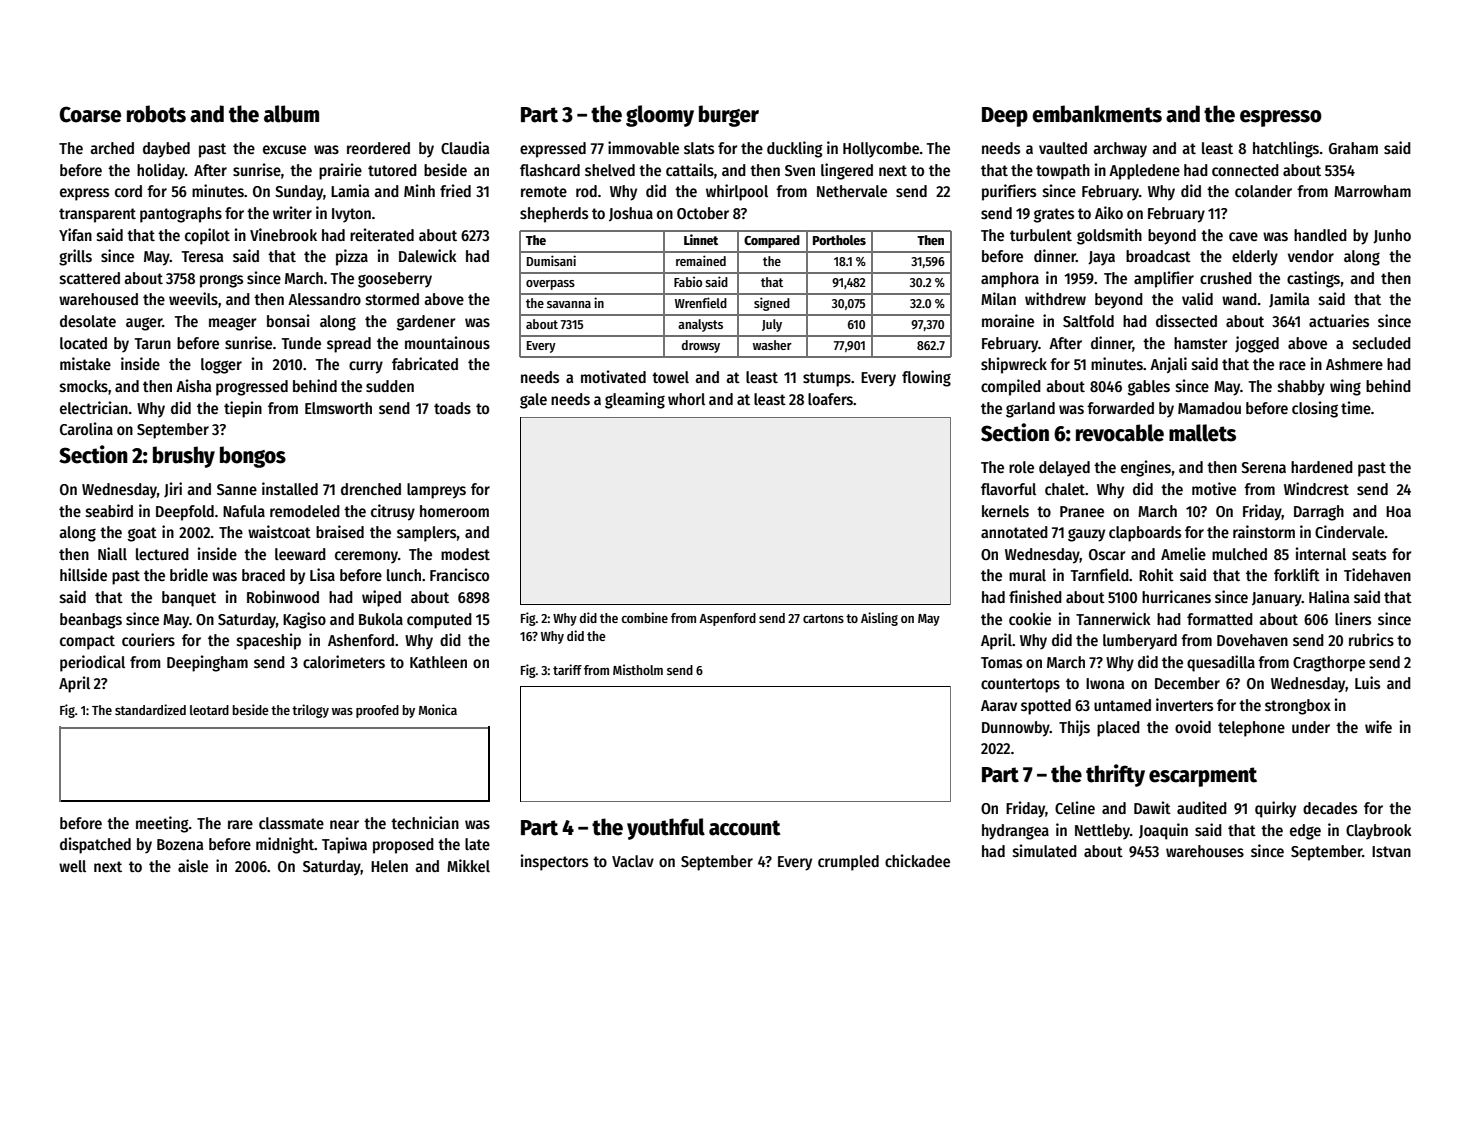 This screenshot has height=1136, width=1471. I want to click on countertops, so click(1020, 685).
